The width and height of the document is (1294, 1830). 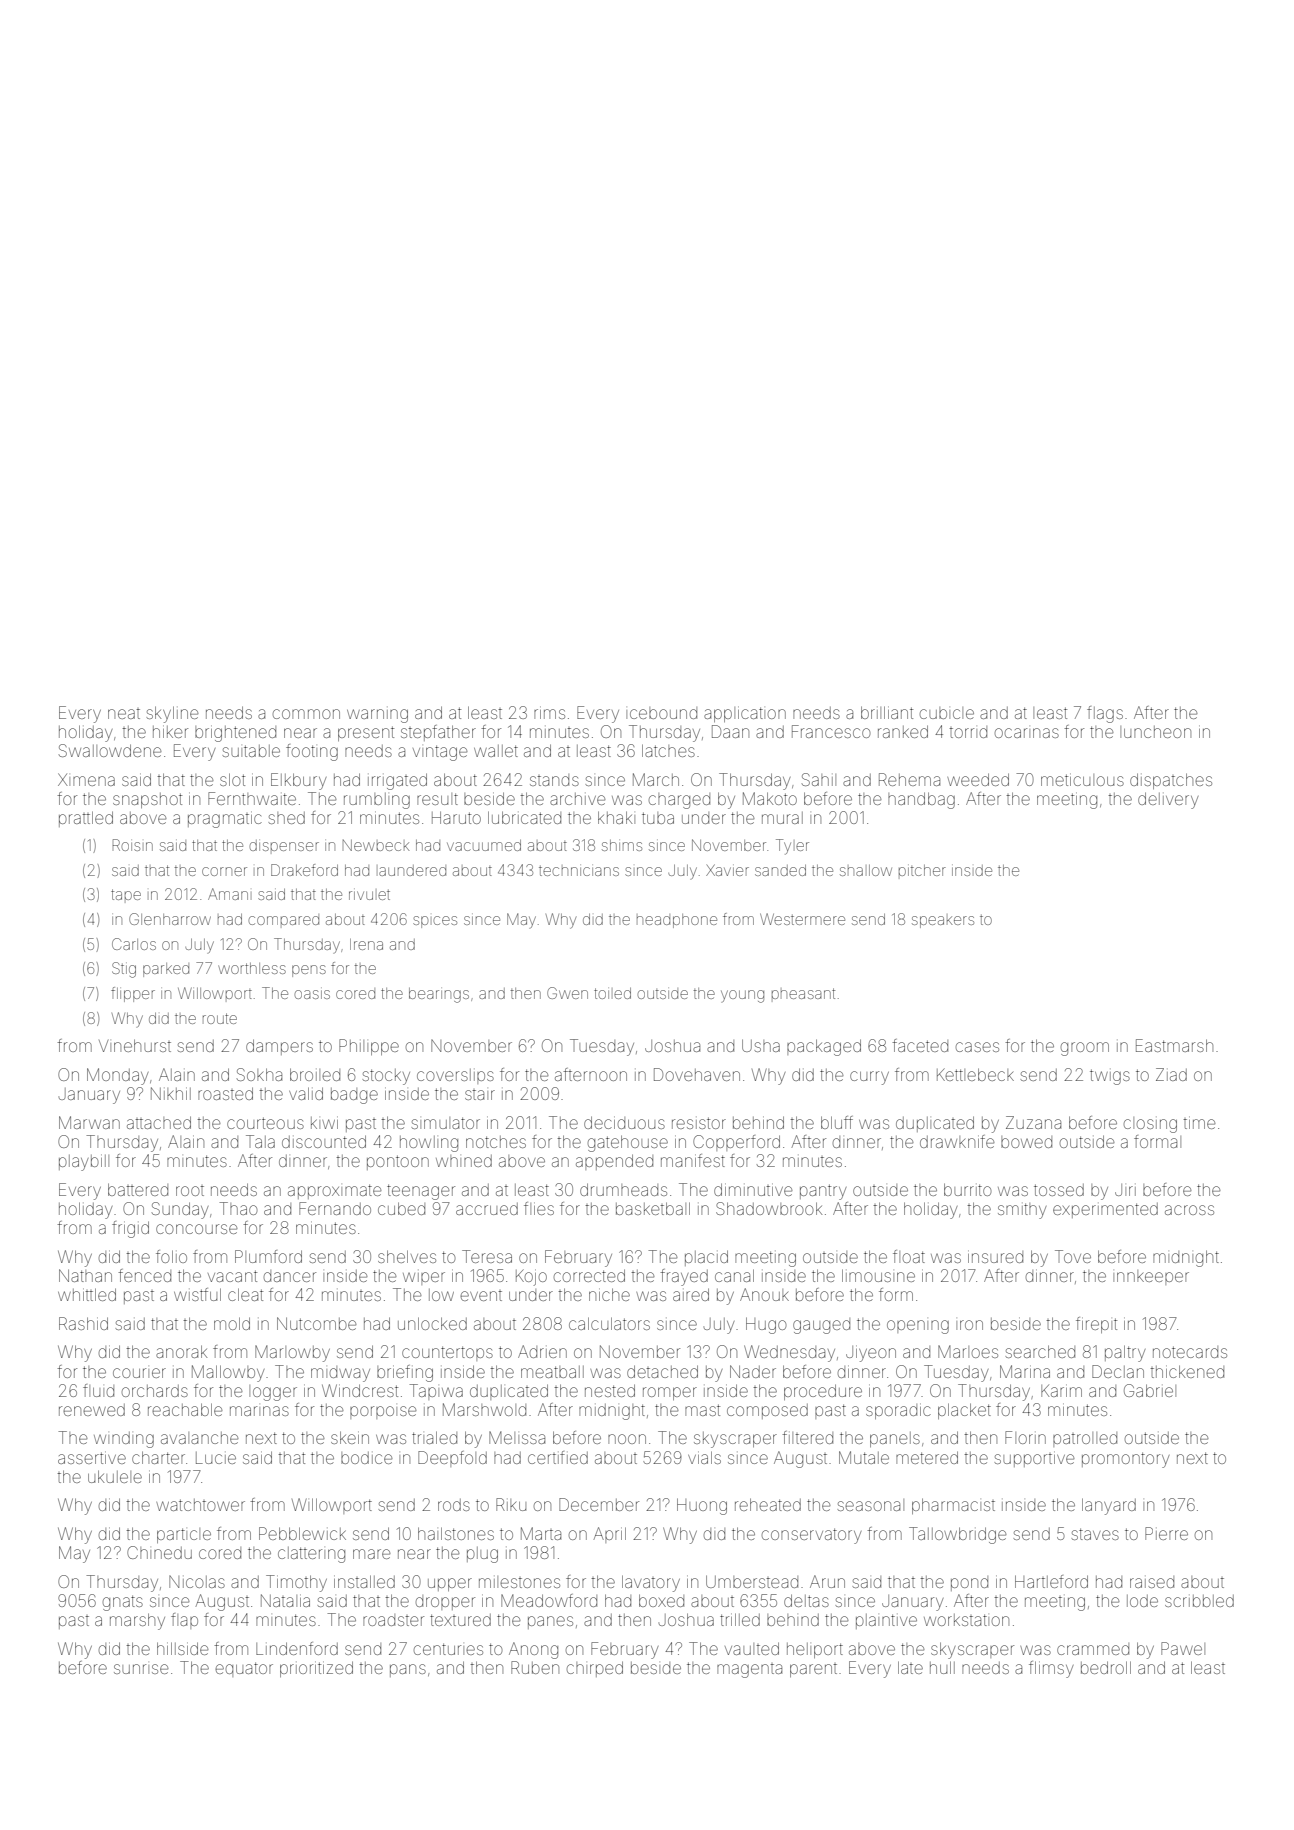 What do you see at coordinates (749, 1671) in the document?
I see `magenta` at bounding box center [749, 1671].
